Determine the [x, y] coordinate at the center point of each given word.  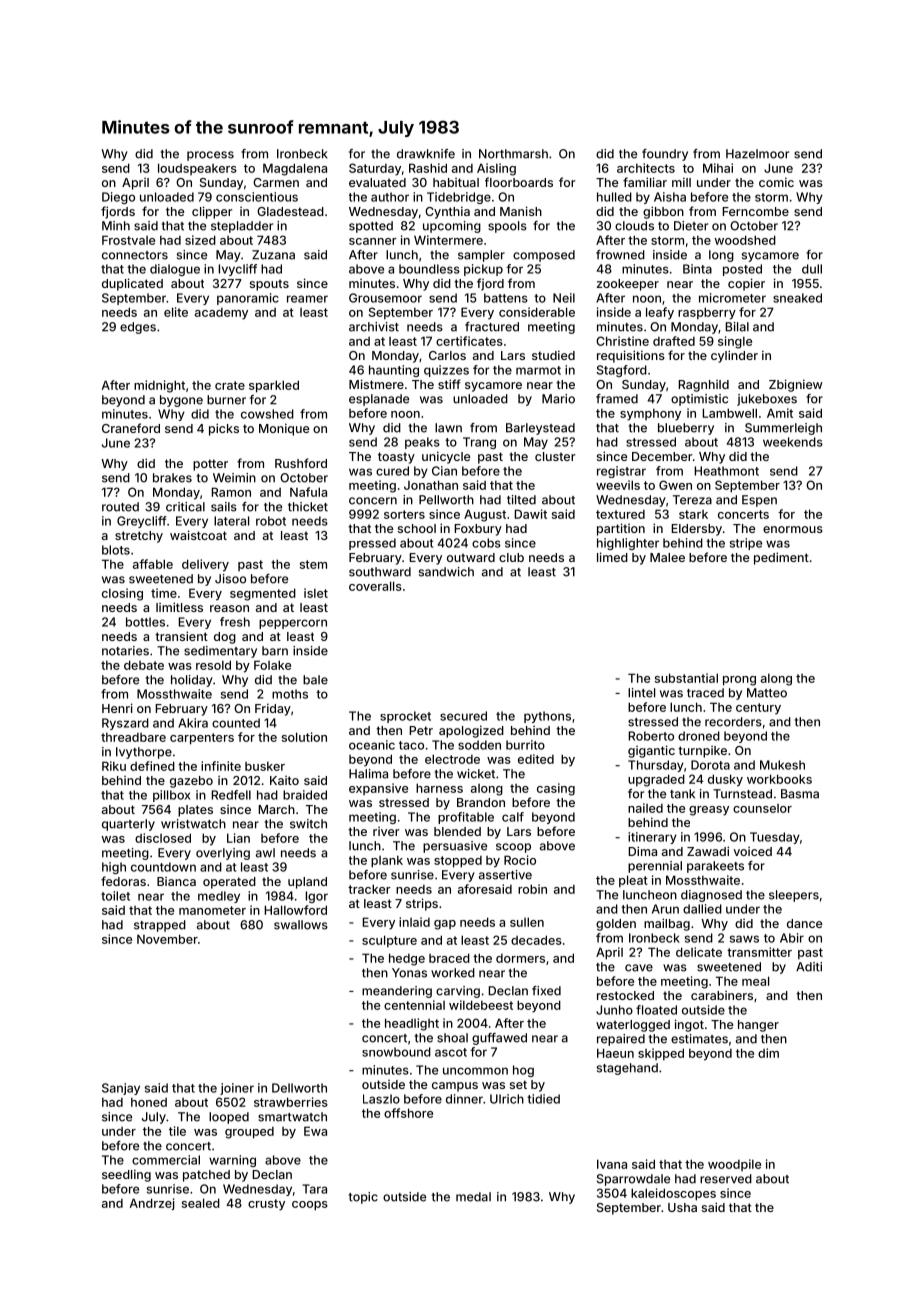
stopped [458, 862]
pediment [781, 558]
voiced [752, 851]
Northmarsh [513, 154]
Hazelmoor [757, 154]
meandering [397, 992]
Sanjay [121, 1089]
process [210, 156]
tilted [521, 500]
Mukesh [782, 765]
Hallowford [295, 910]
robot [271, 521]
